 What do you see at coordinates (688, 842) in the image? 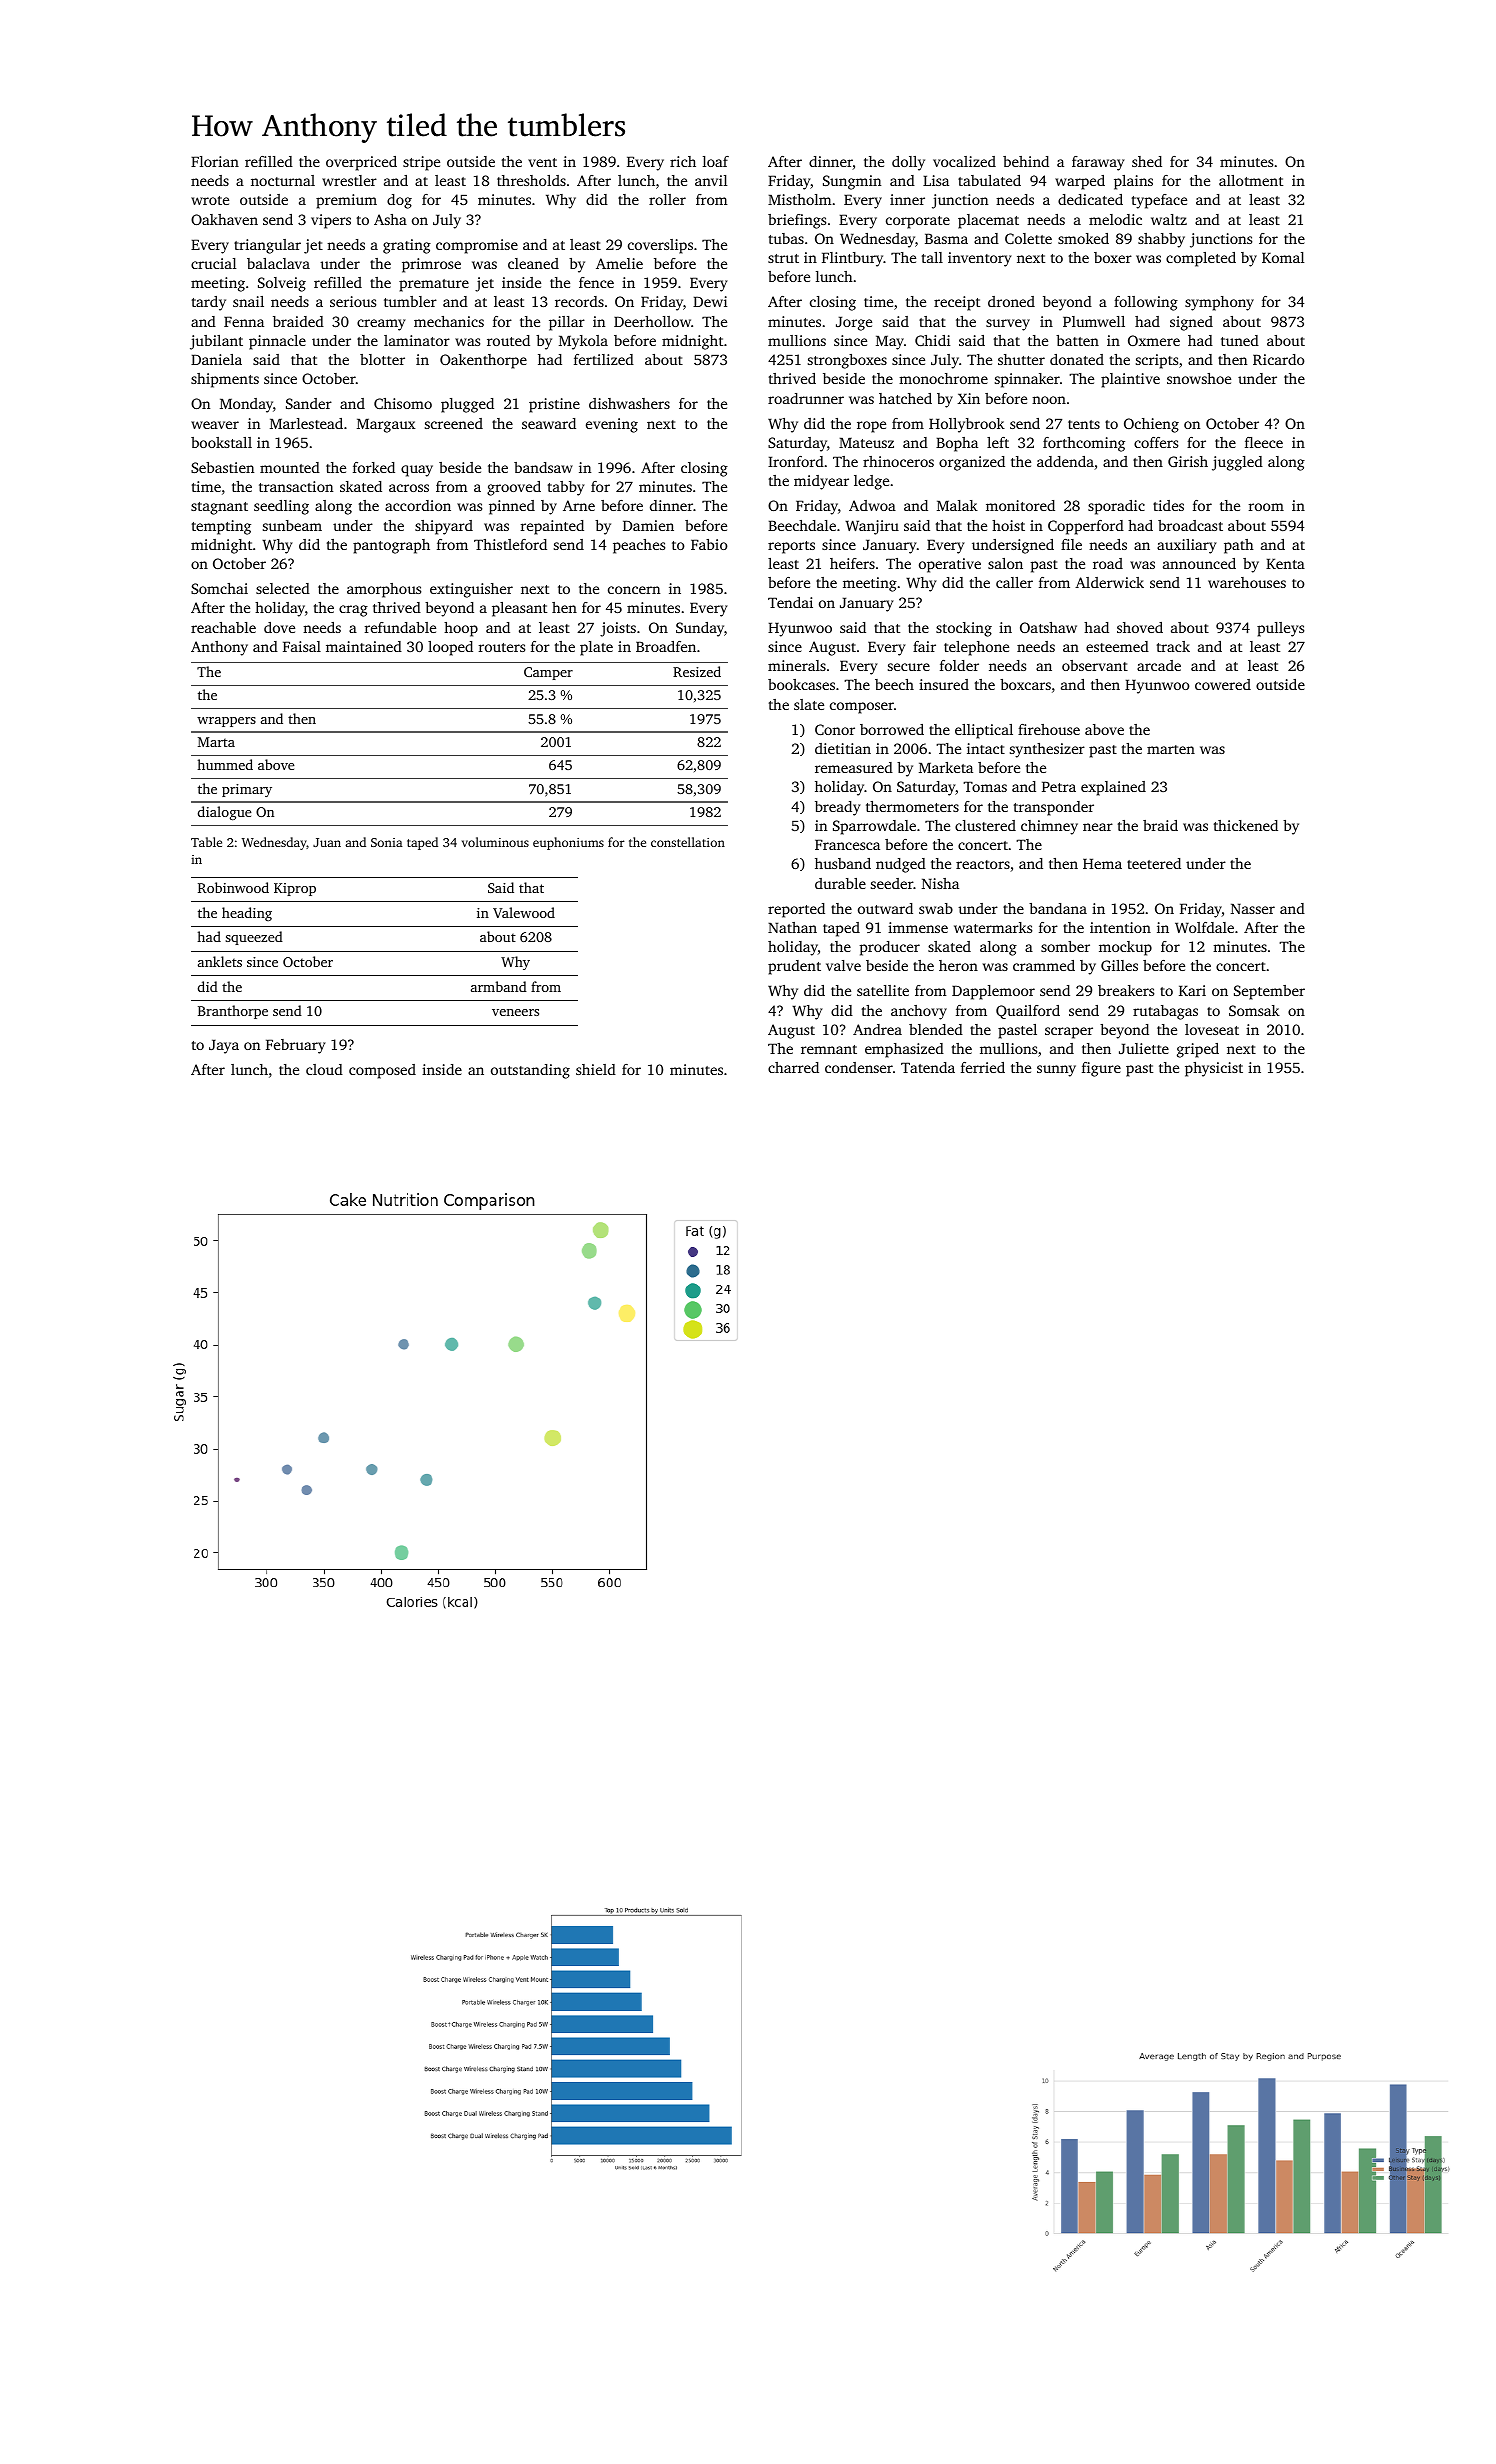
I see `constellation` at bounding box center [688, 842].
